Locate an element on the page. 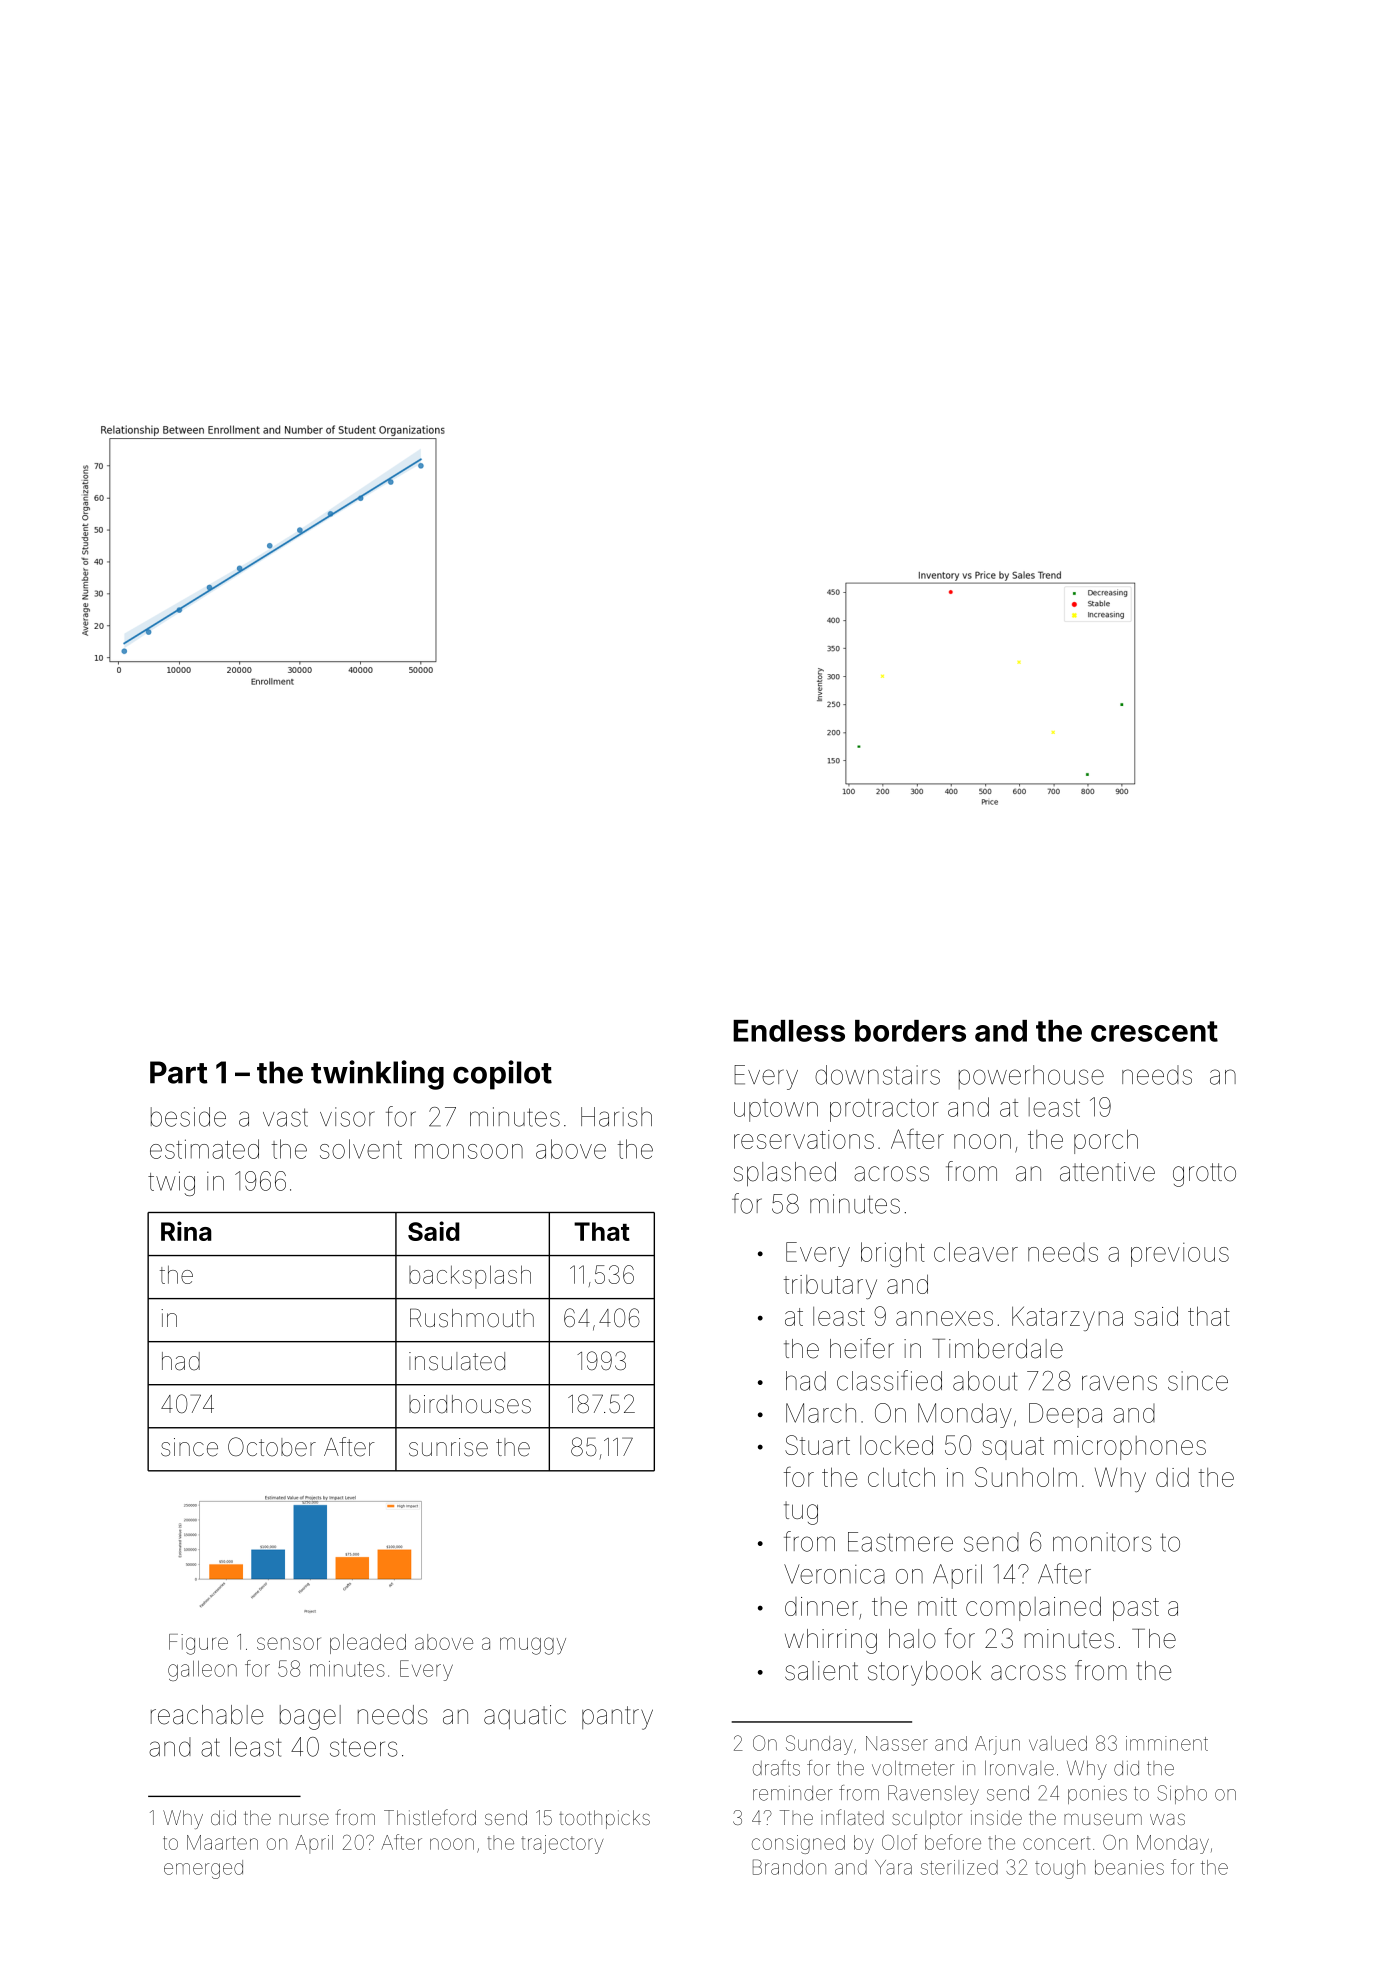  monitors is located at coordinates (1102, 1542).
